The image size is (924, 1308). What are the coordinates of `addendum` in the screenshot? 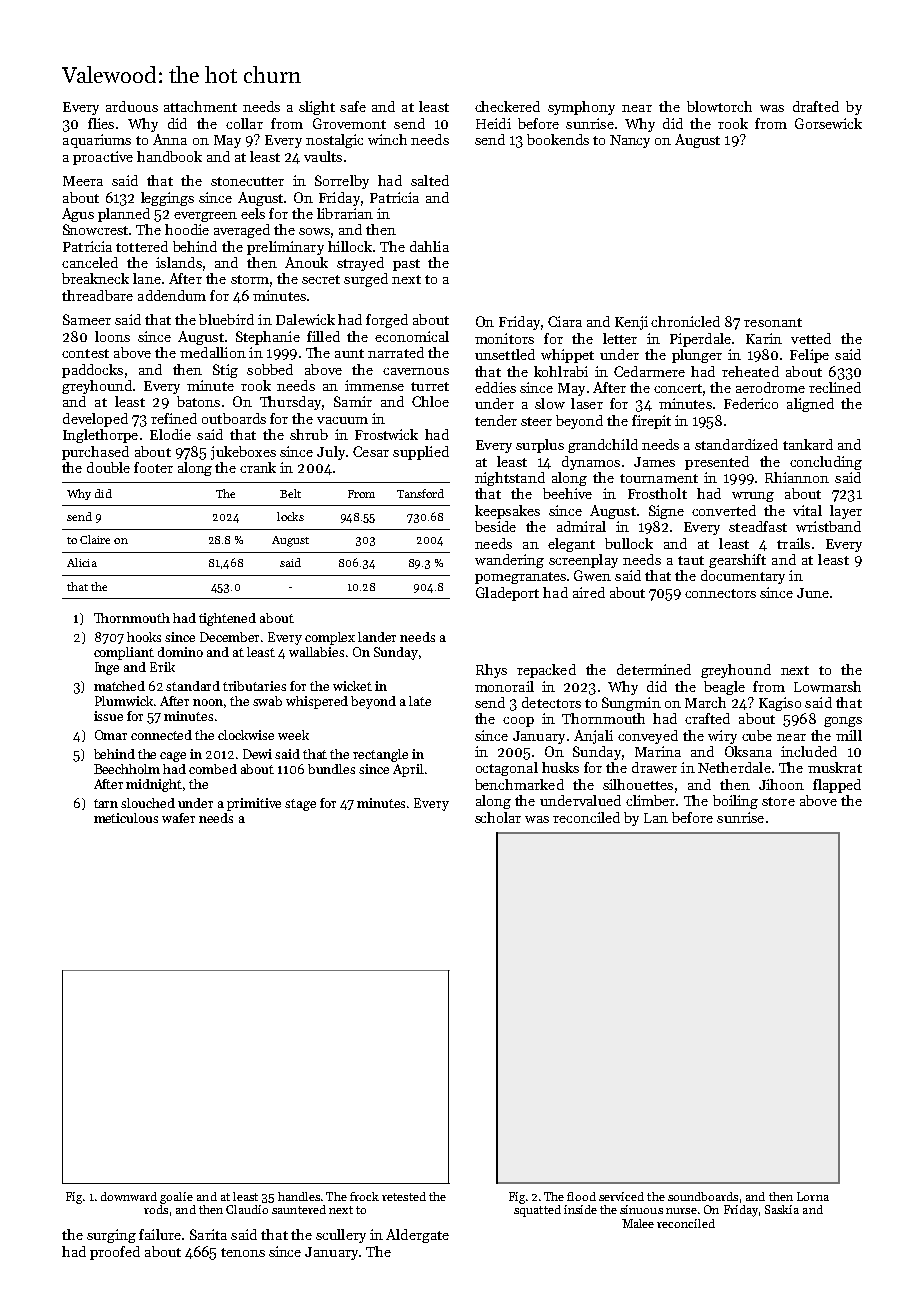 It's located at (172, 295).
